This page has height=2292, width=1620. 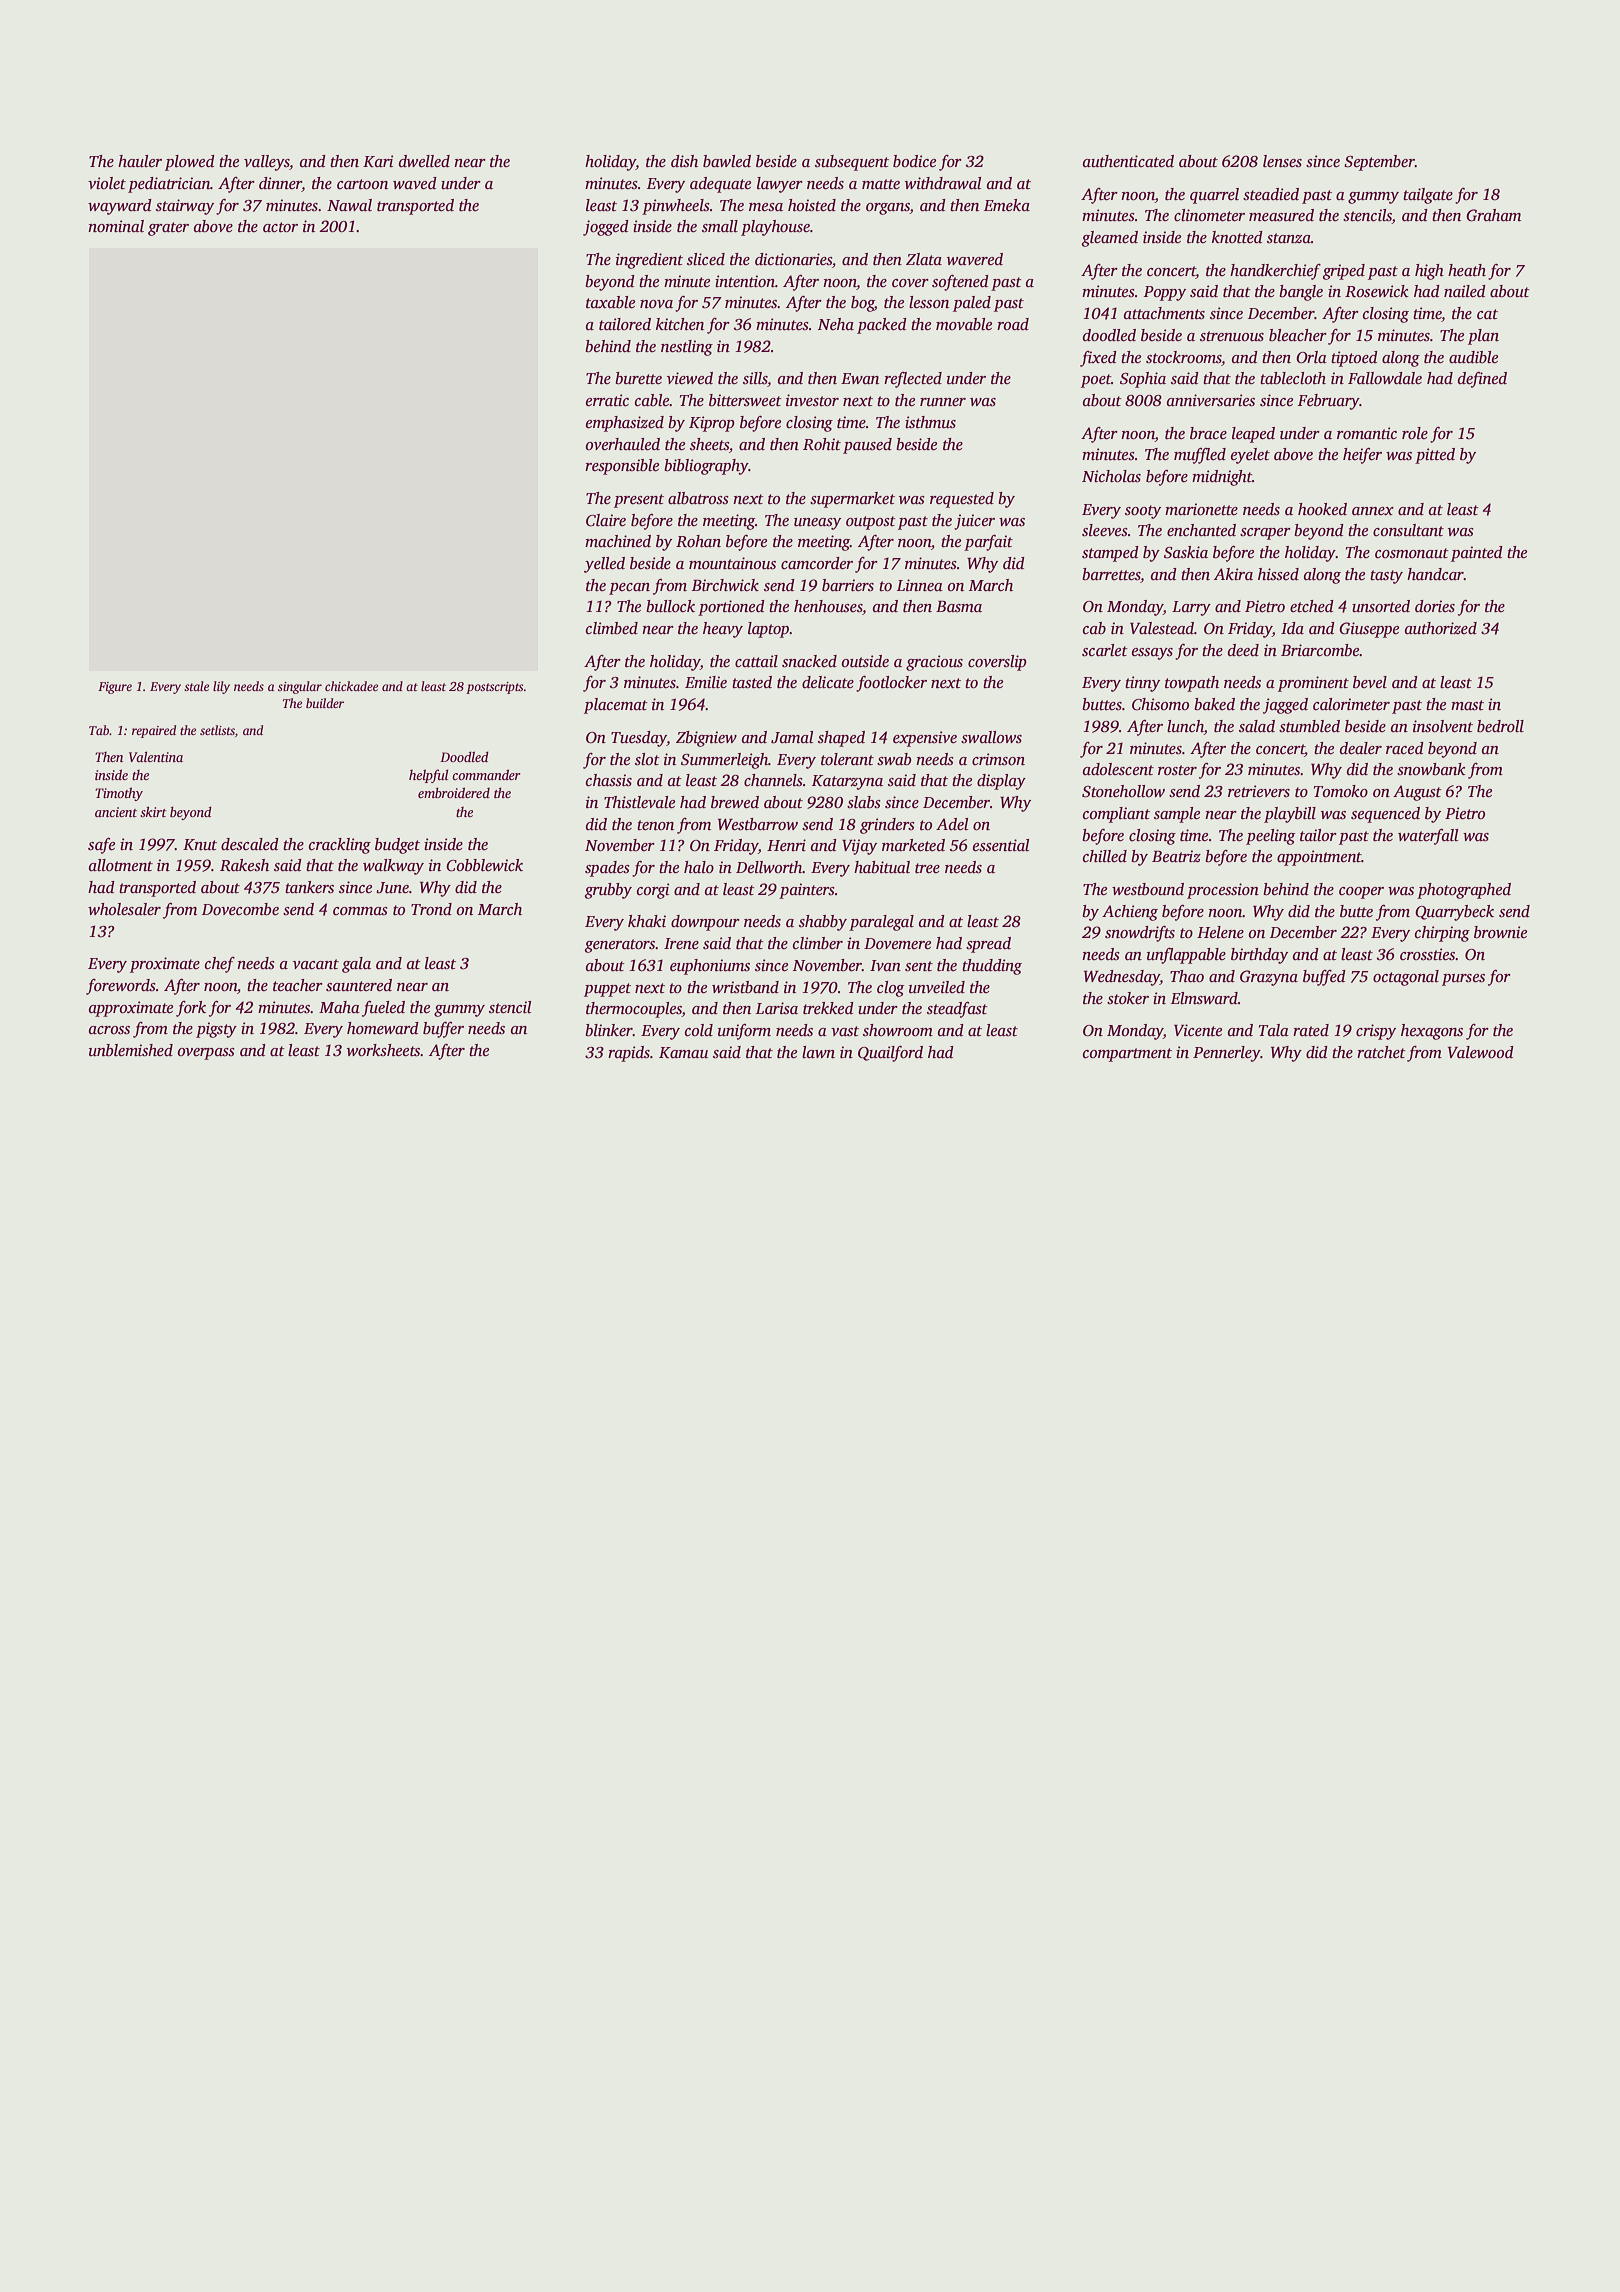 What do you see at coordinates (1369, 630) in the page?
I see `Giuseppe` at bounding box center [1369, 630].
